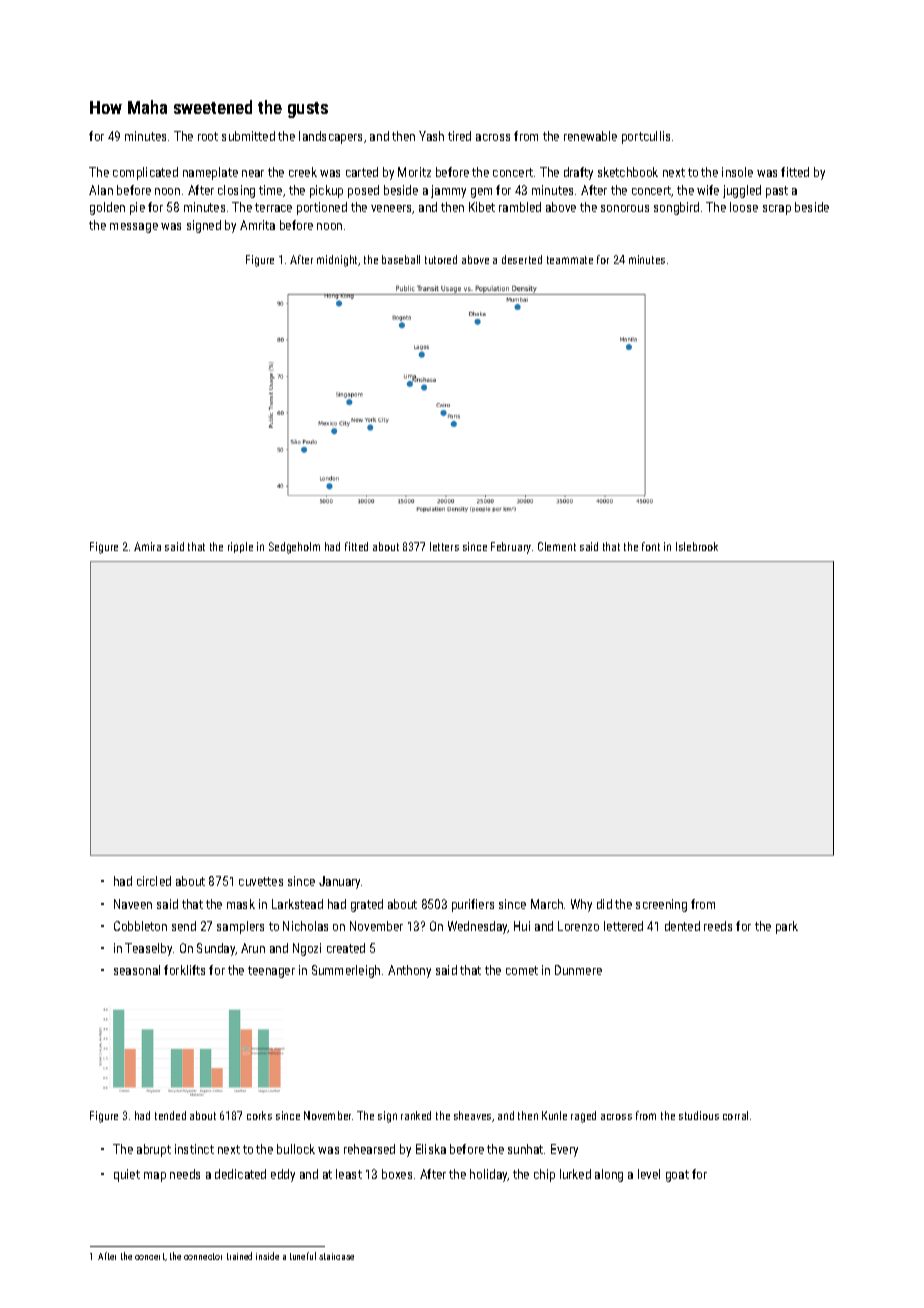 The image size is (924, 1308). I want to click on quiet, so click(127, 1175).
